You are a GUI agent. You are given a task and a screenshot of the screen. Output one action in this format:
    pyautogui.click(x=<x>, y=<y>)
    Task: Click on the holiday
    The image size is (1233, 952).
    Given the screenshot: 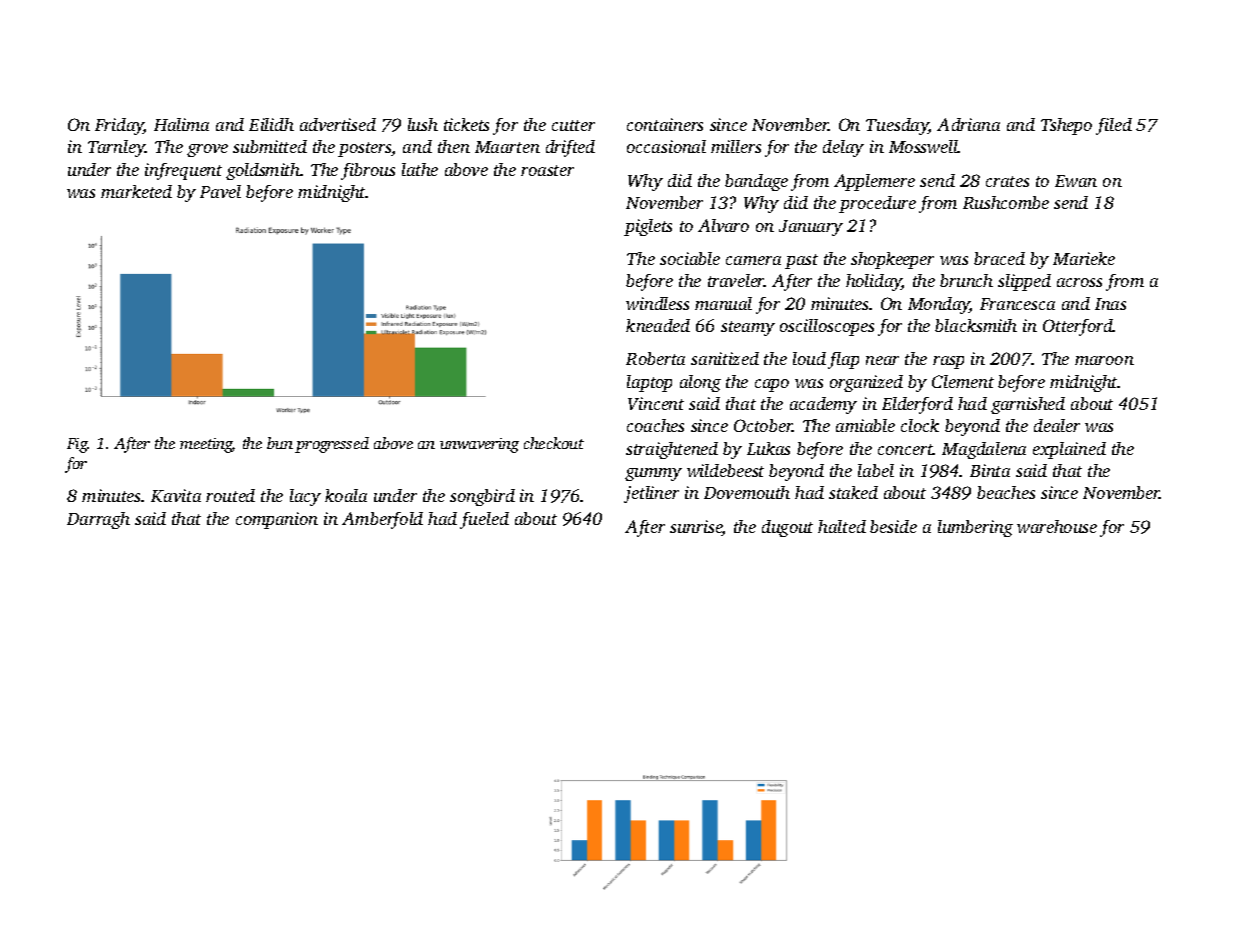 What is the action you would take?
    pyautogui.click(x=874, y=282)
